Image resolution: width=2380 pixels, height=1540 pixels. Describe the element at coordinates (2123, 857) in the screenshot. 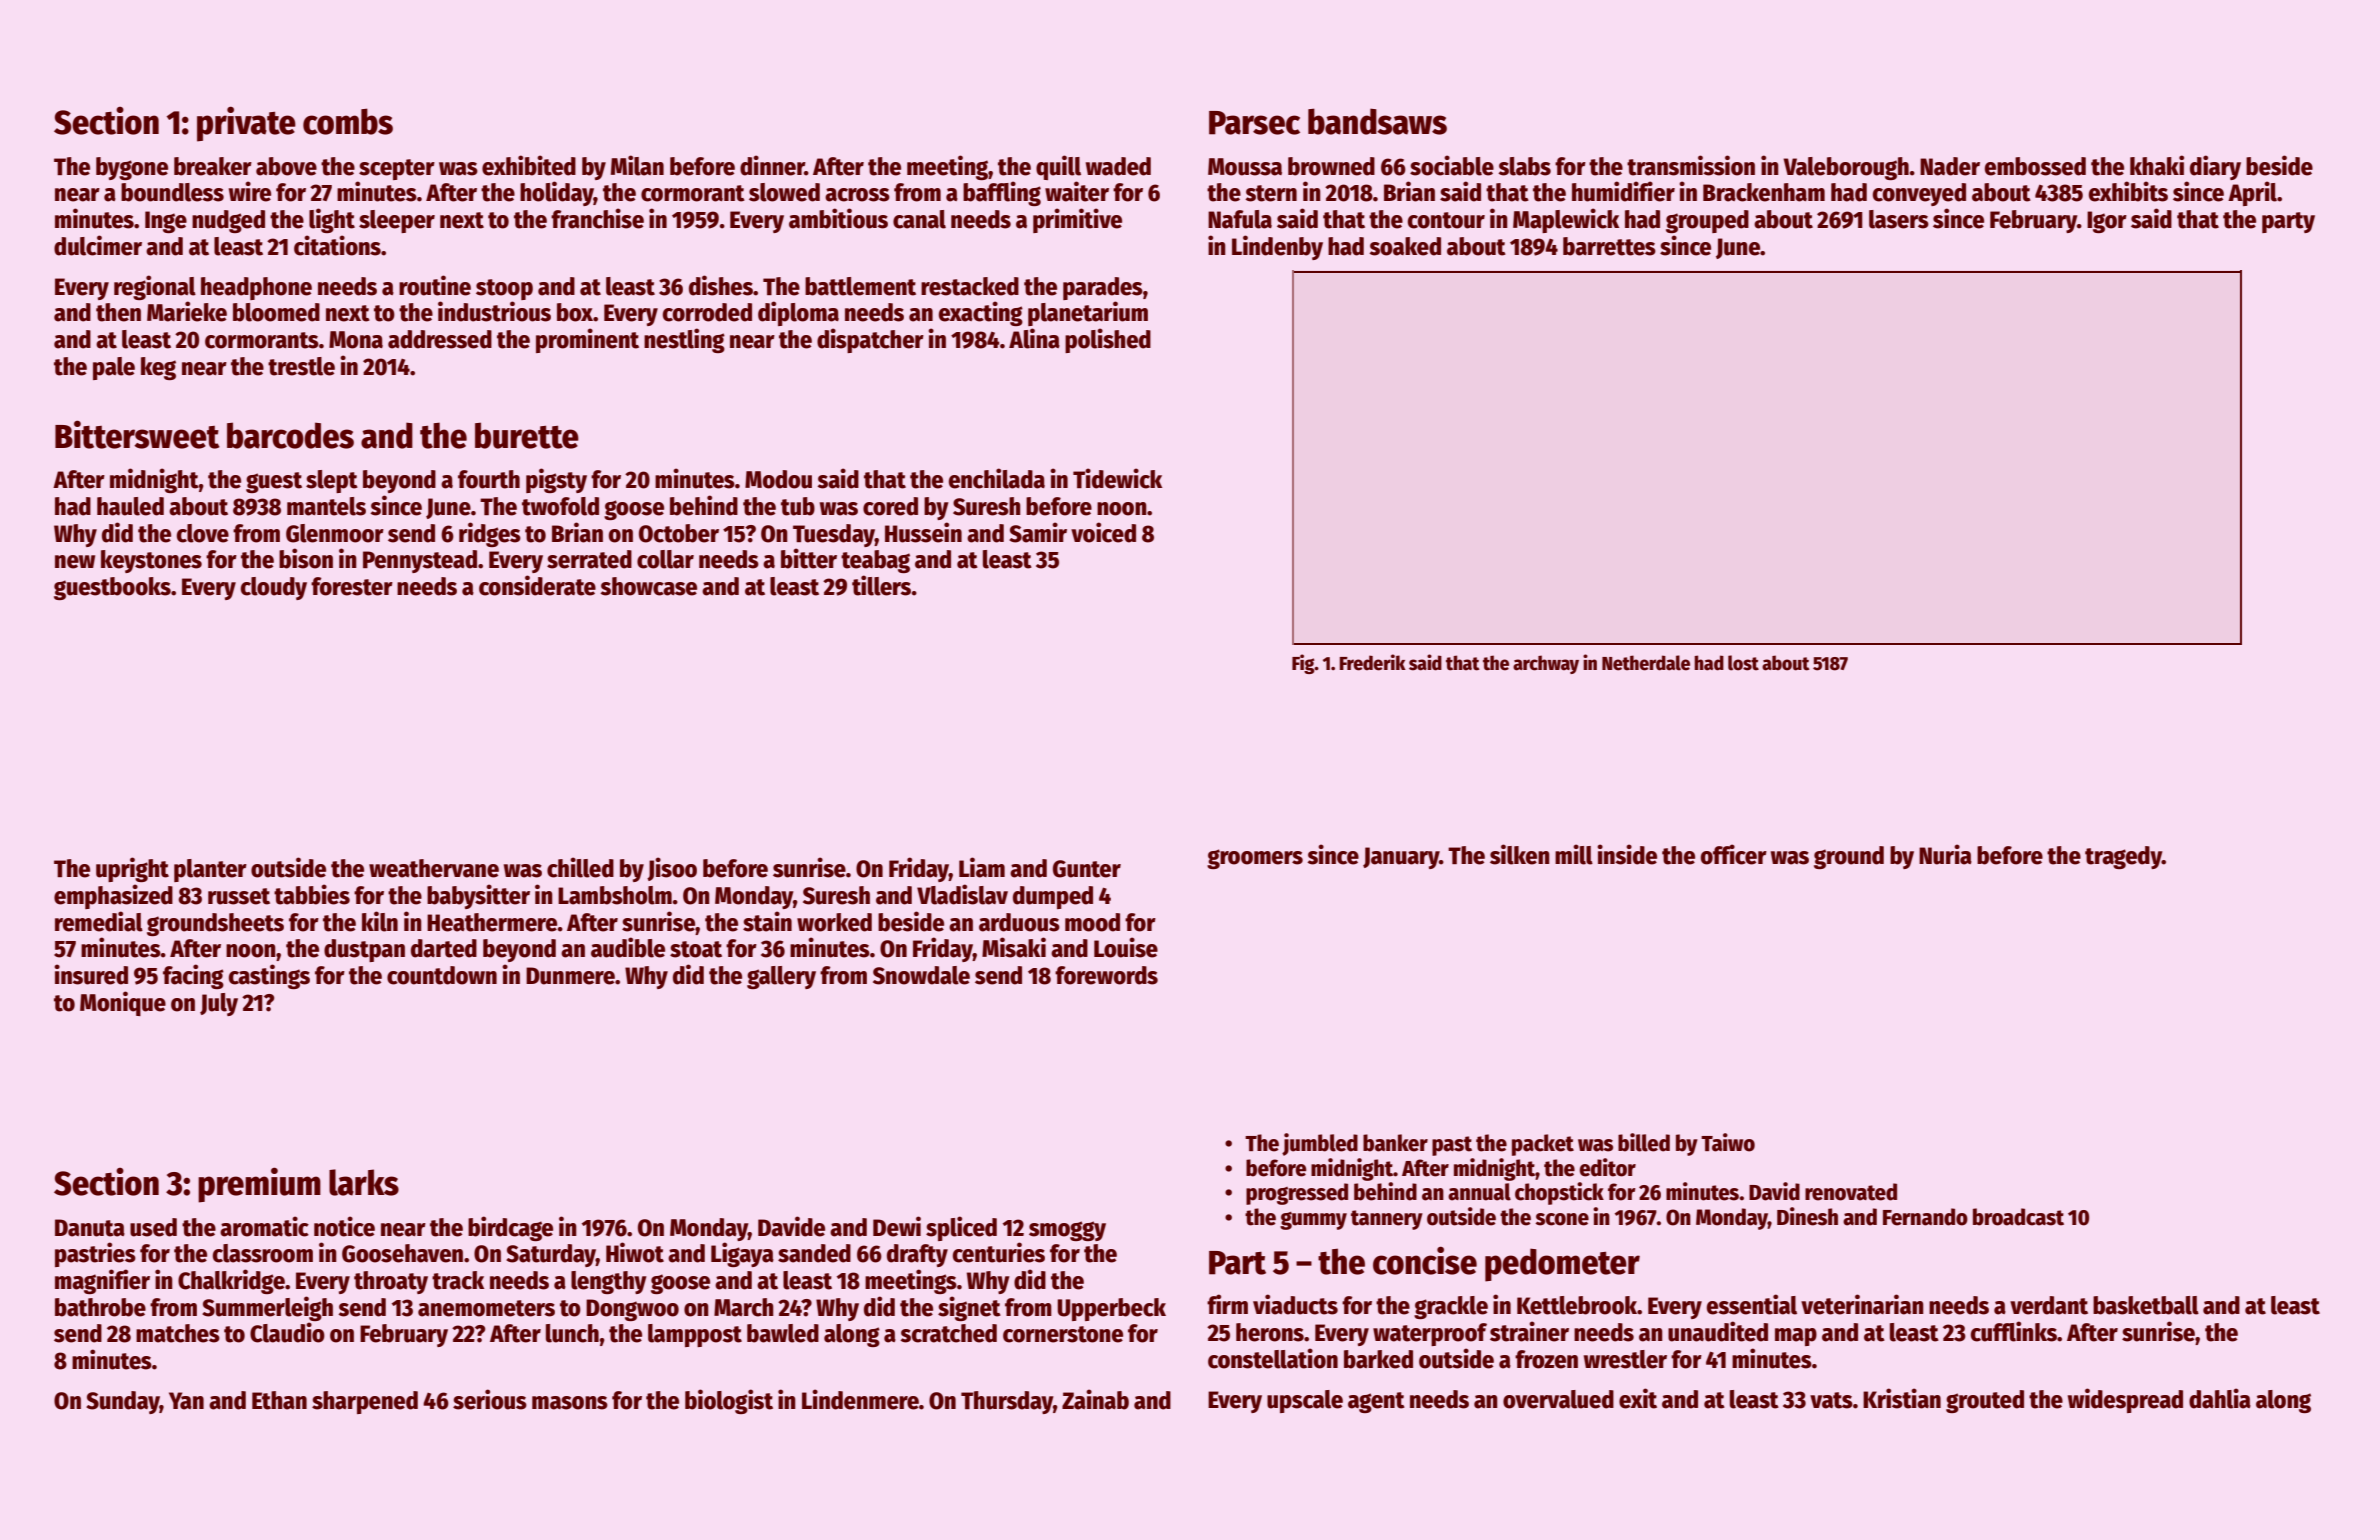

I see `tragedy` at that location.
